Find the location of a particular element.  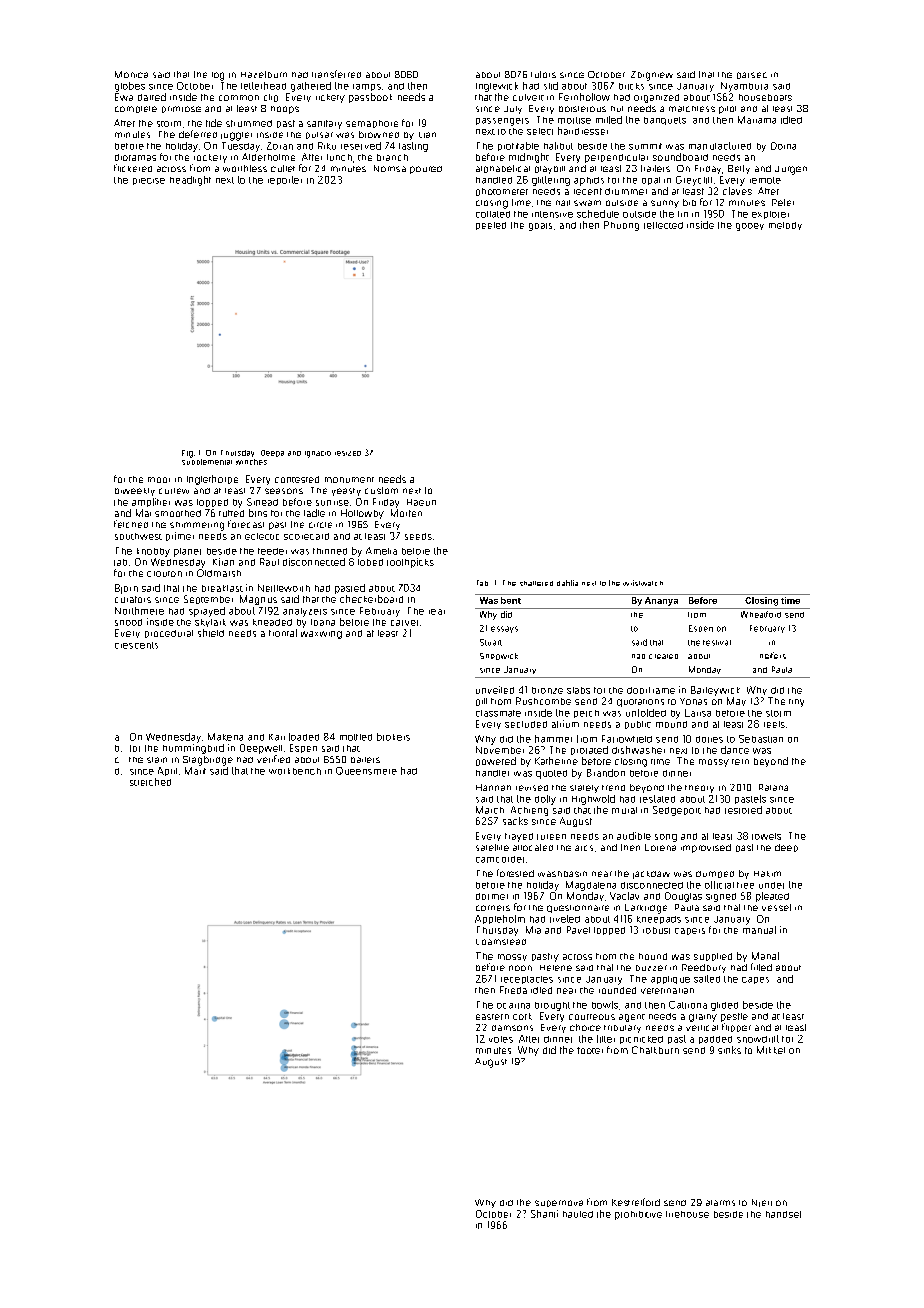

ocarina is located at coordinates (513, 1006).
